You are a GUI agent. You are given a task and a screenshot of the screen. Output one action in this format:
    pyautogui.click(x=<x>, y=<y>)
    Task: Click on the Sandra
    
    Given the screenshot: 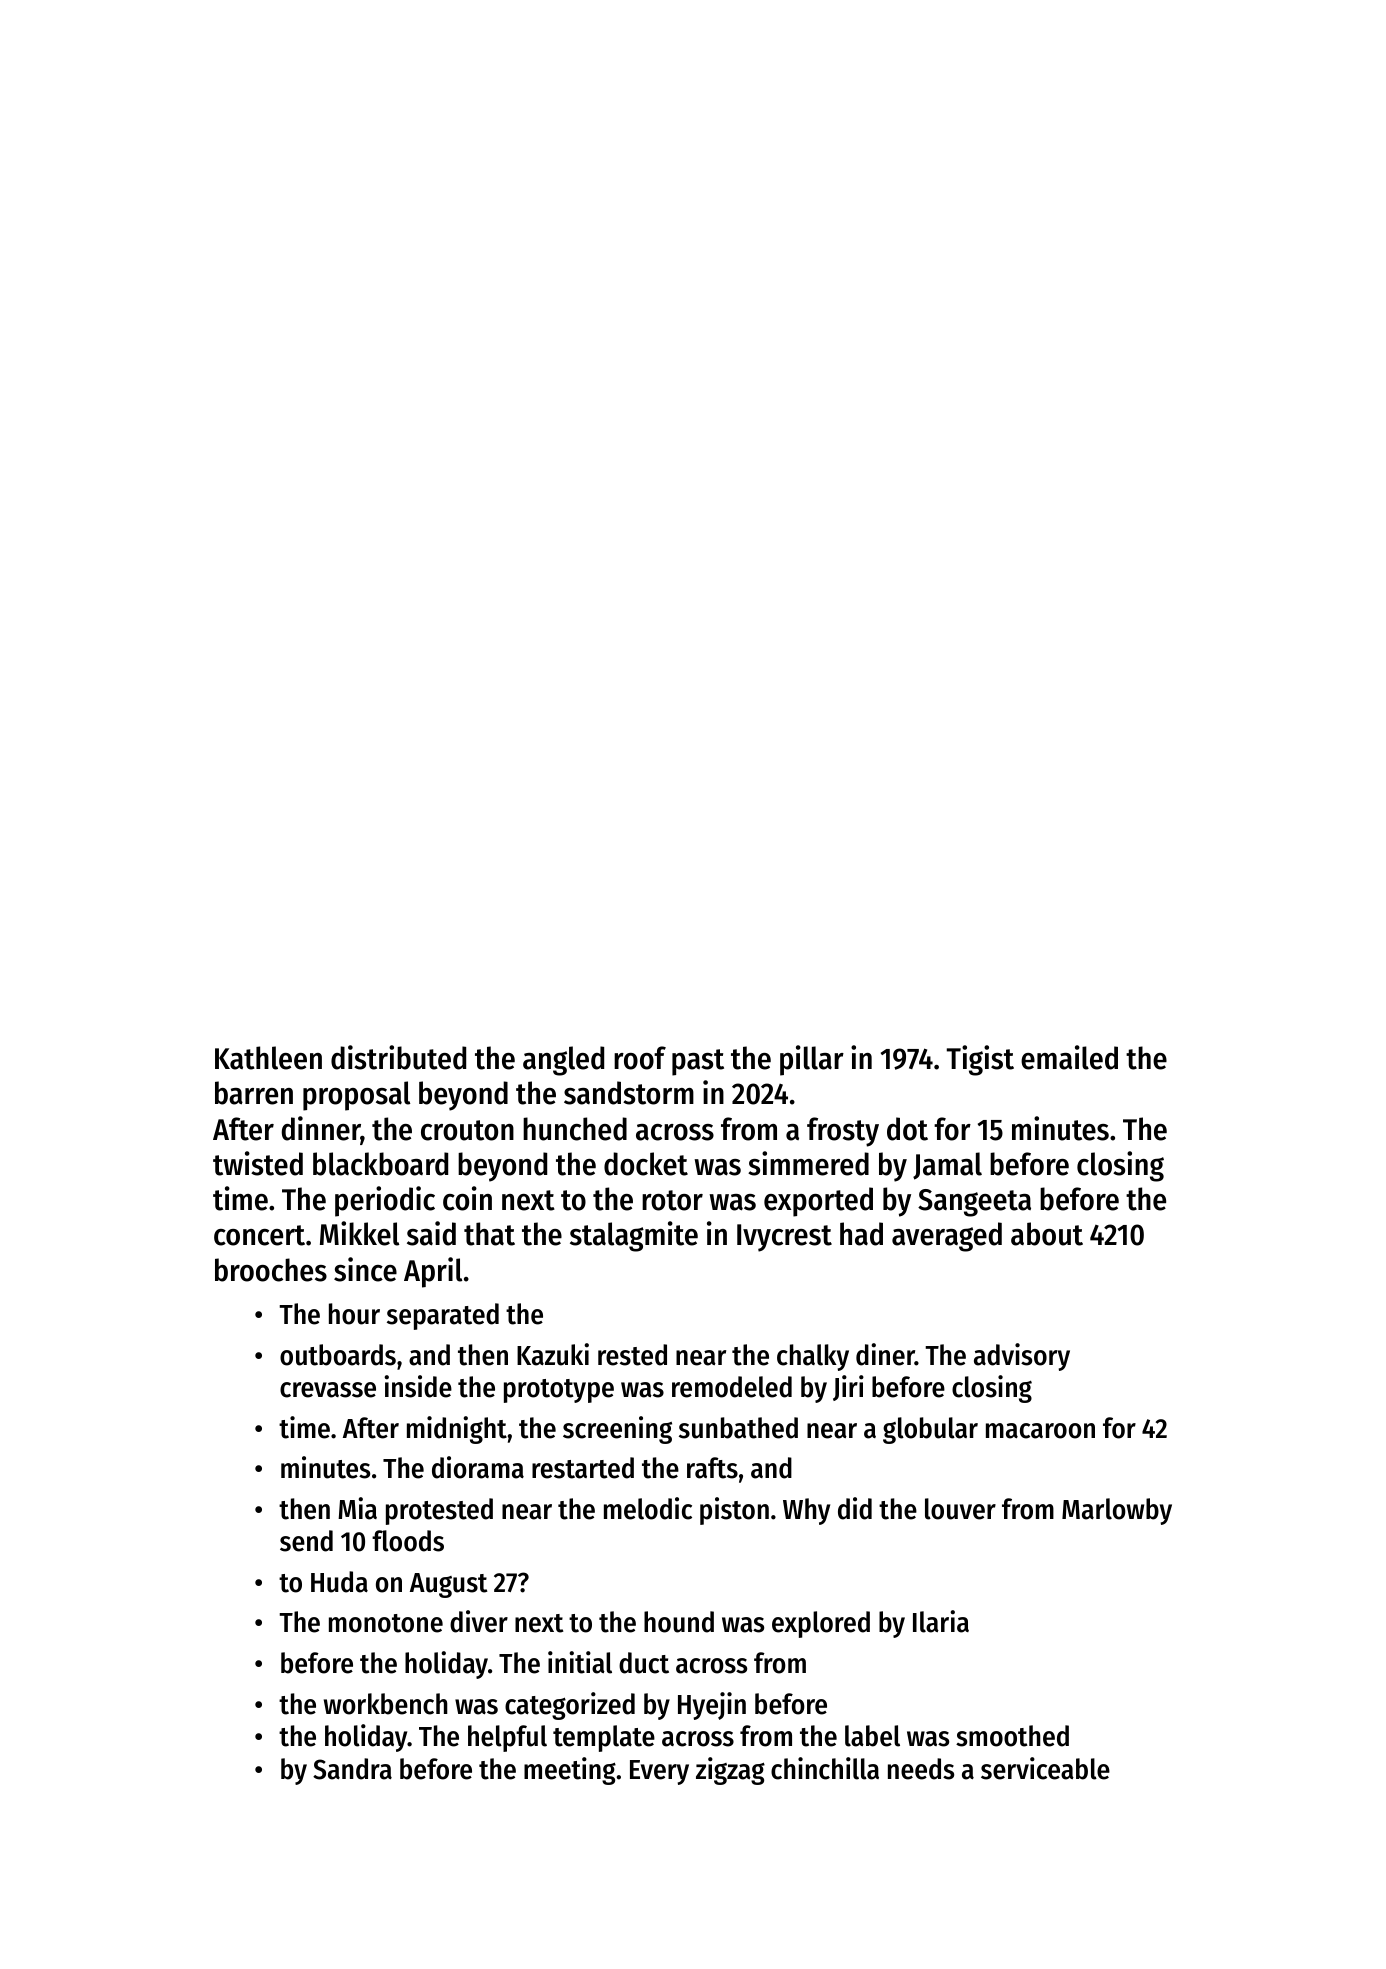 What is the action you would take?
    pyautogui.click(x=352, y=1769)
